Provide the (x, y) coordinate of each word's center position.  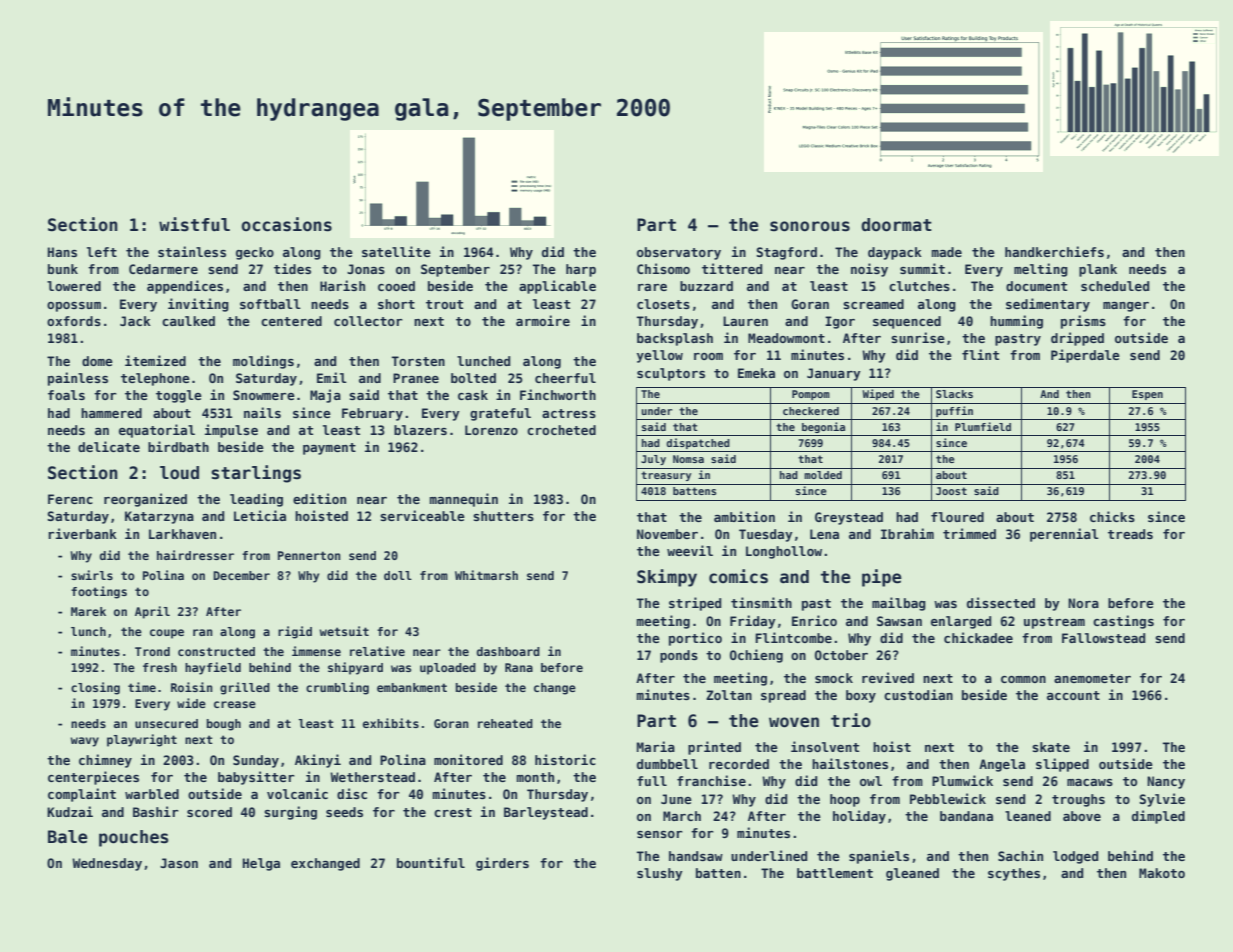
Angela (1002, 765)
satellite (396, 251)
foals (66, 395)
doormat (896, 225)
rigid (295, 632)
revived (888, 677)
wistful (194, 224)
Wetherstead (372, 777)
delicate (109, 446)
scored (209, 812)
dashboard (508, 651)
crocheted (561, 430)
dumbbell (667, 764)
